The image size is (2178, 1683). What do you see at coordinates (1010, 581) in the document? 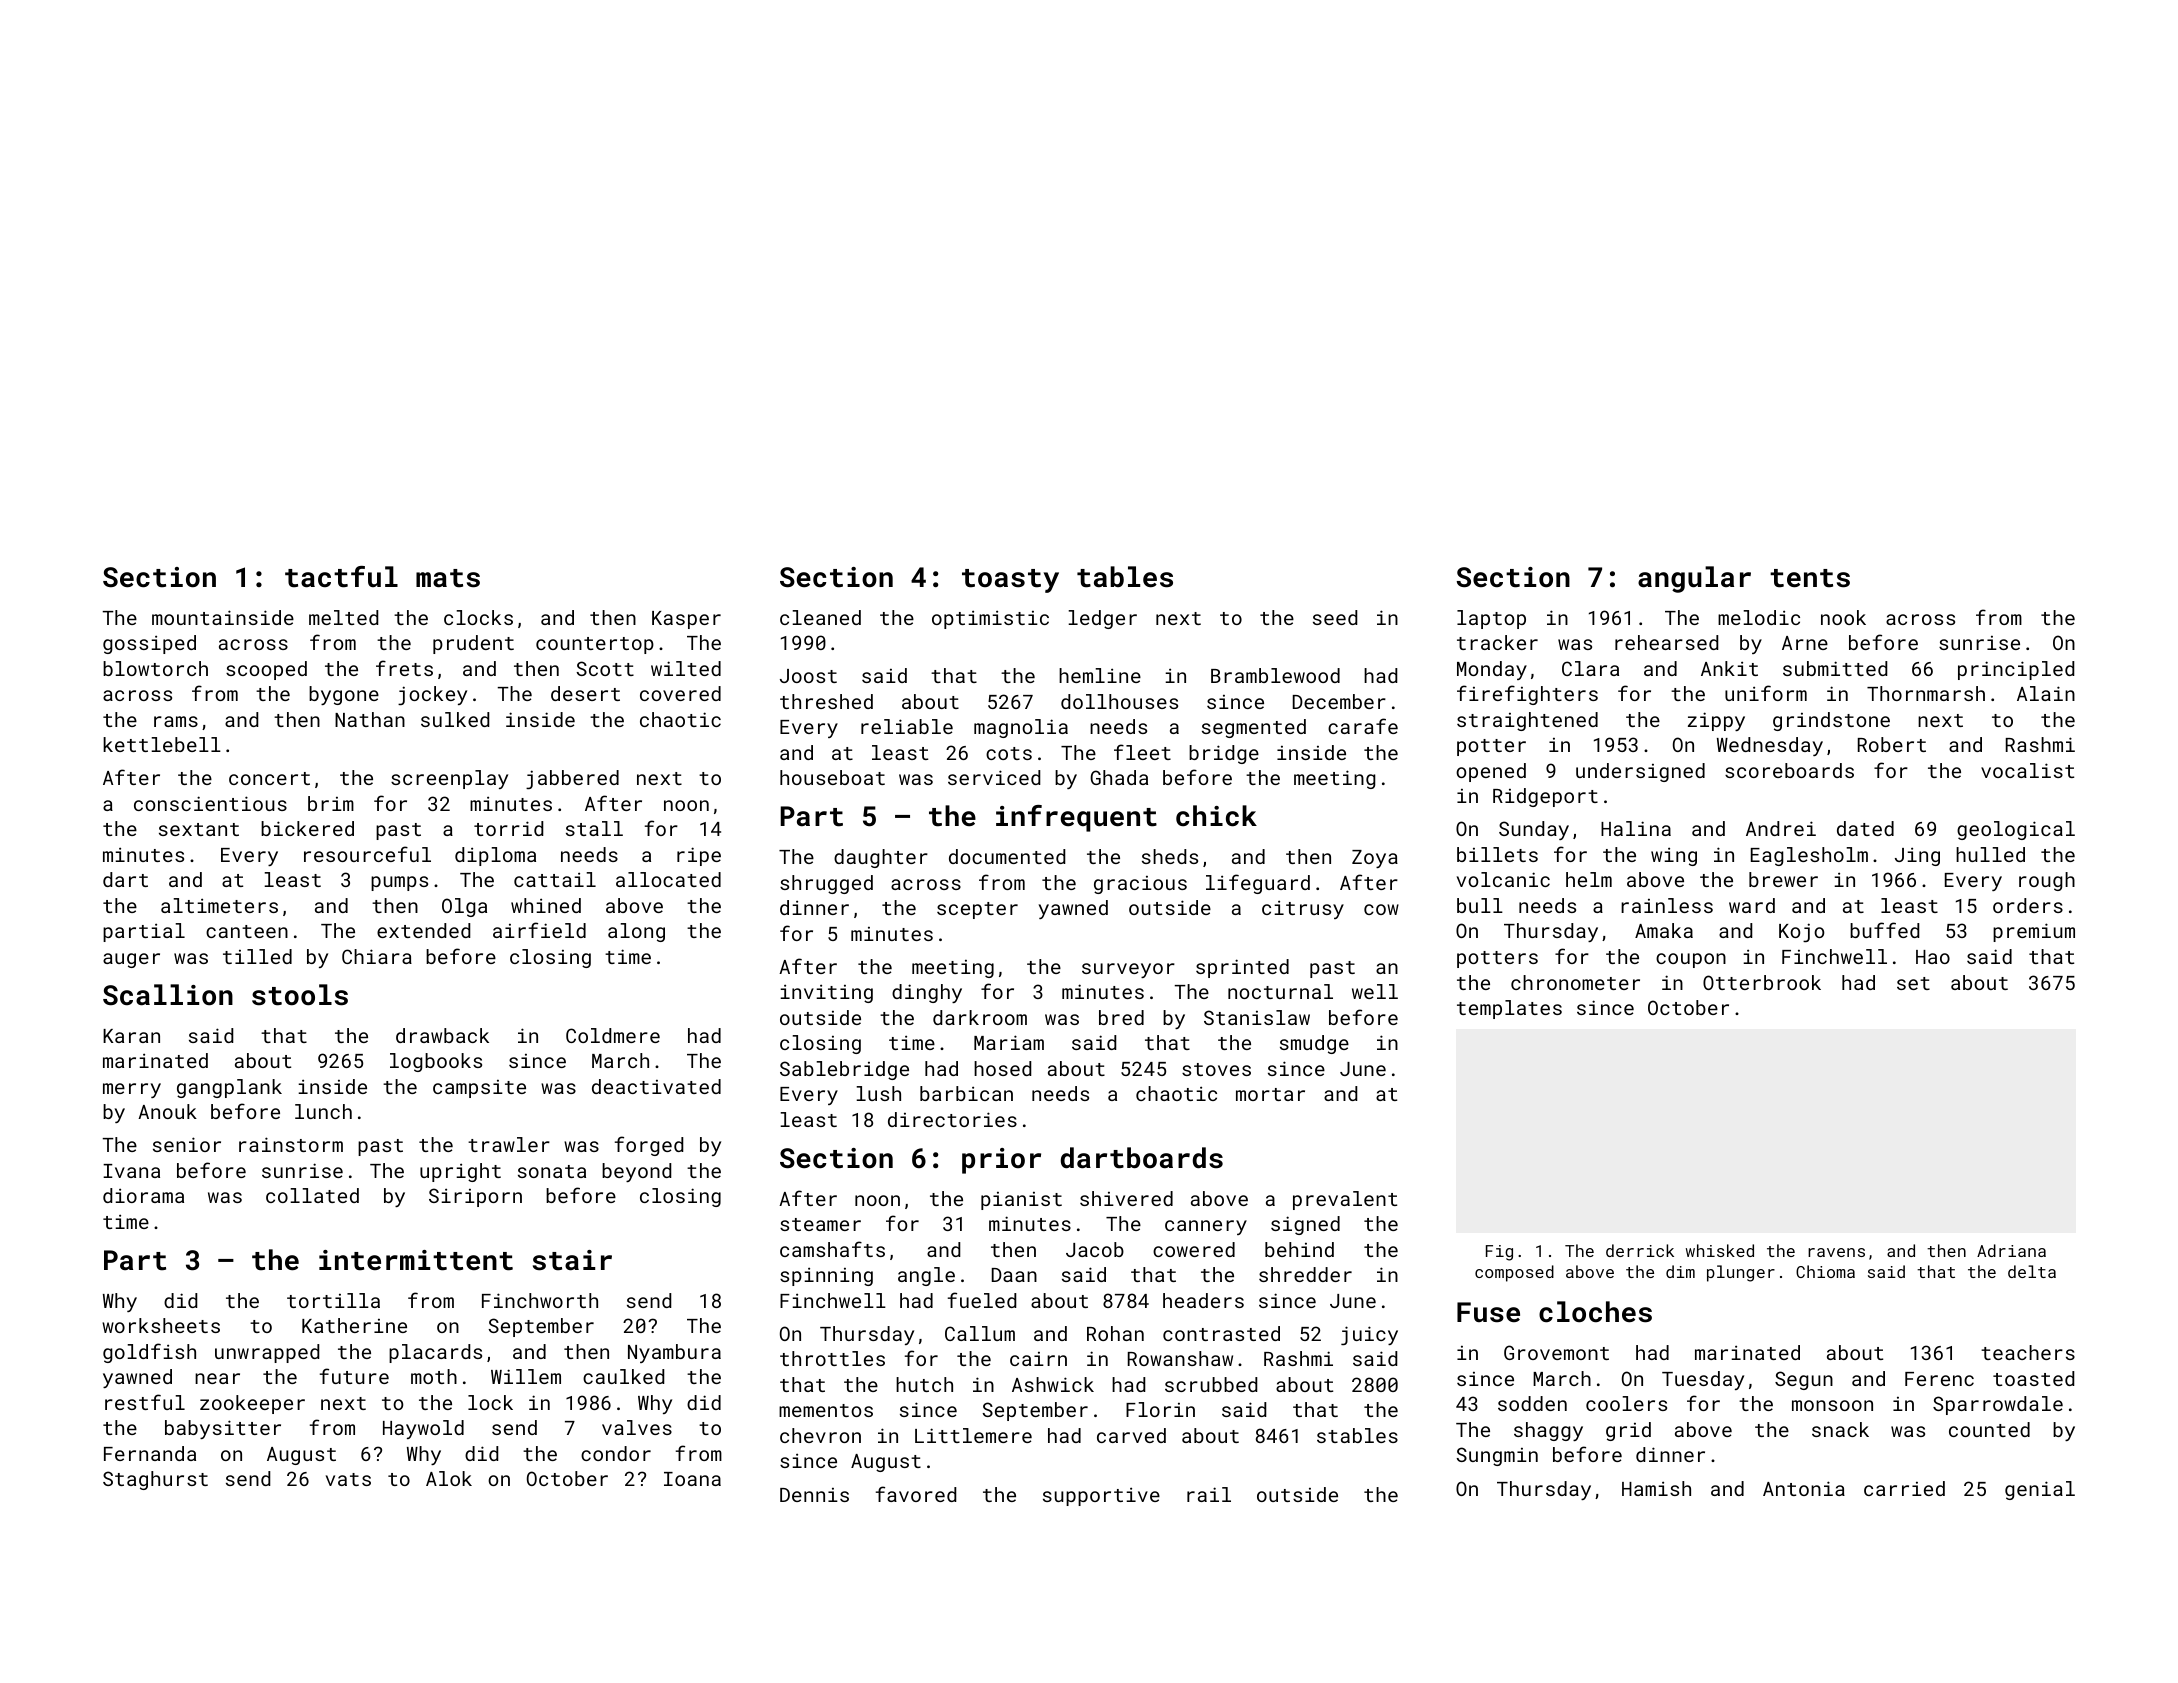
I see `toasty` at bounding box center [1010, 581].
